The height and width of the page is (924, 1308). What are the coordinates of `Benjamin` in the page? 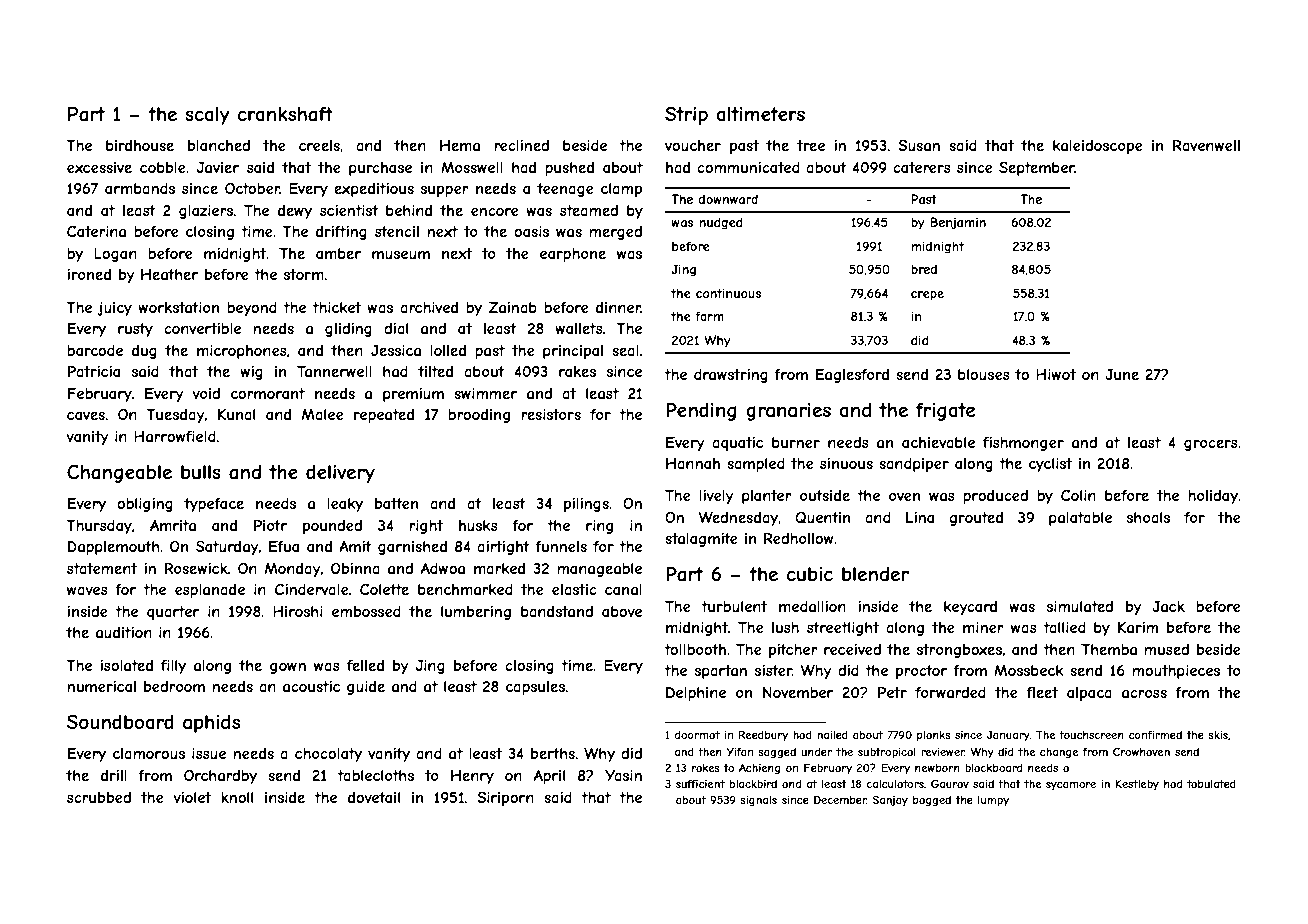 It's located at (958, 223).
